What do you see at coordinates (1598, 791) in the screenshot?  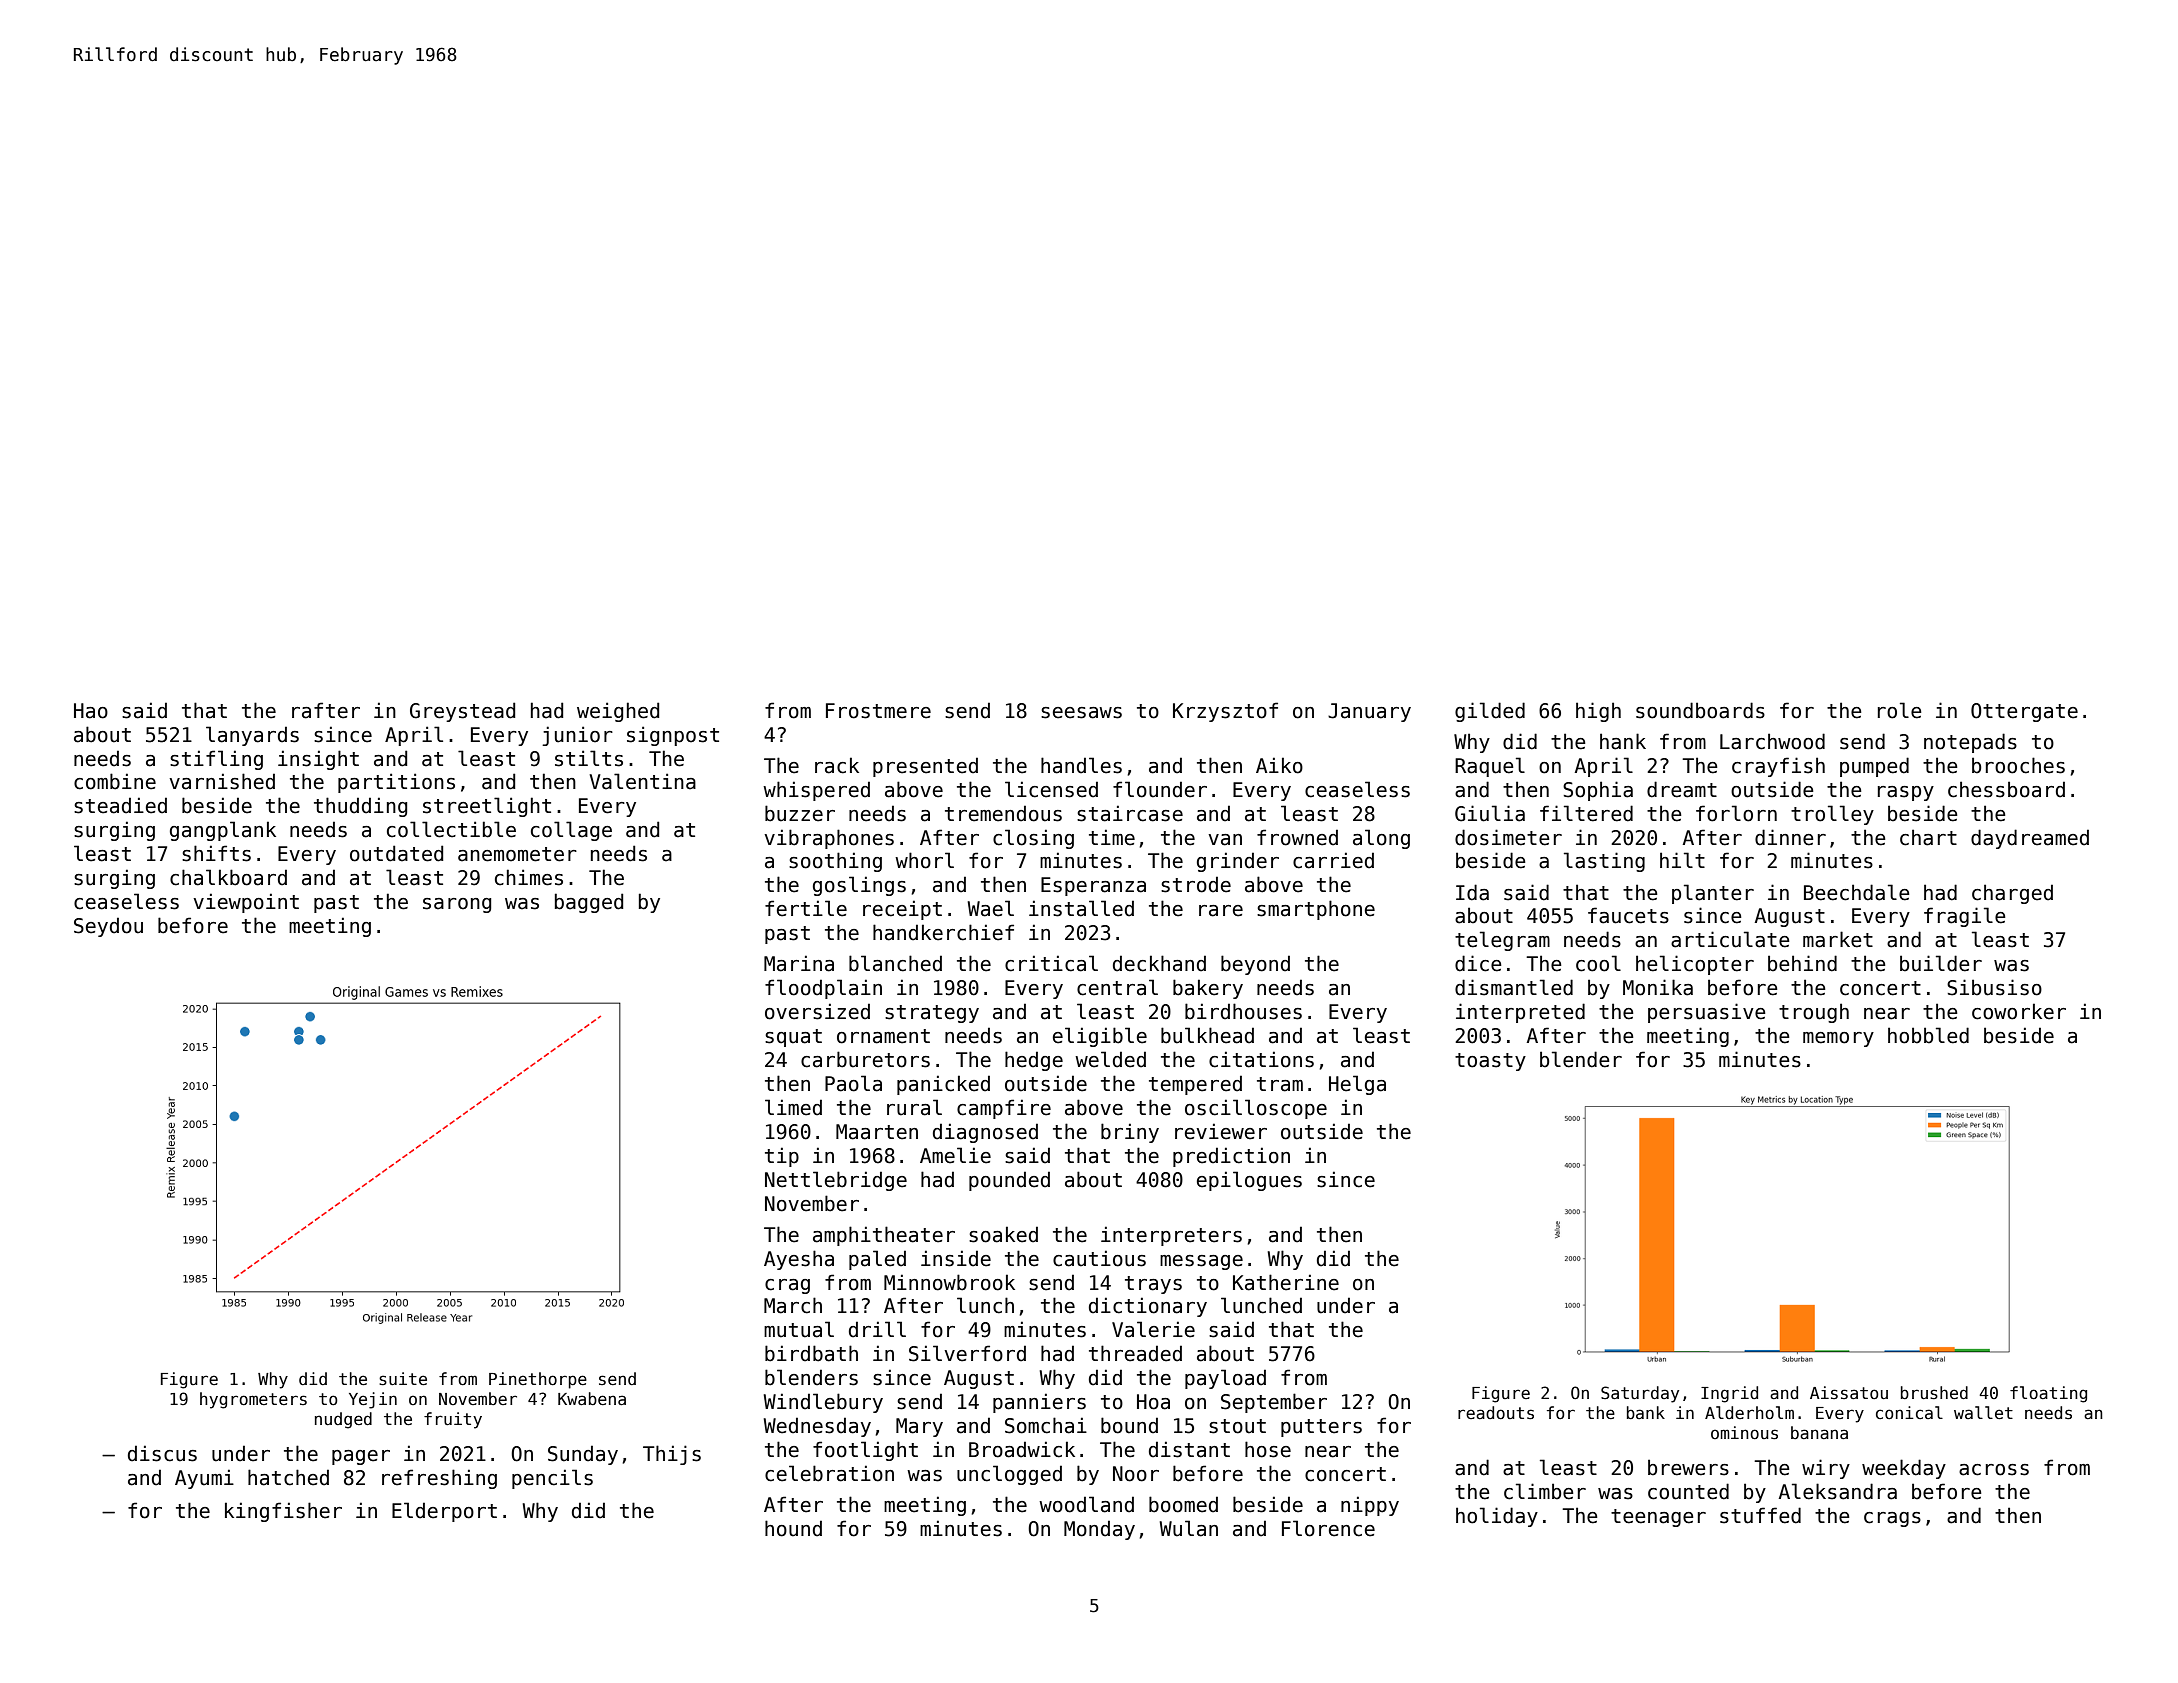 I see `Sophia` at bounding box center [1598, 791].
